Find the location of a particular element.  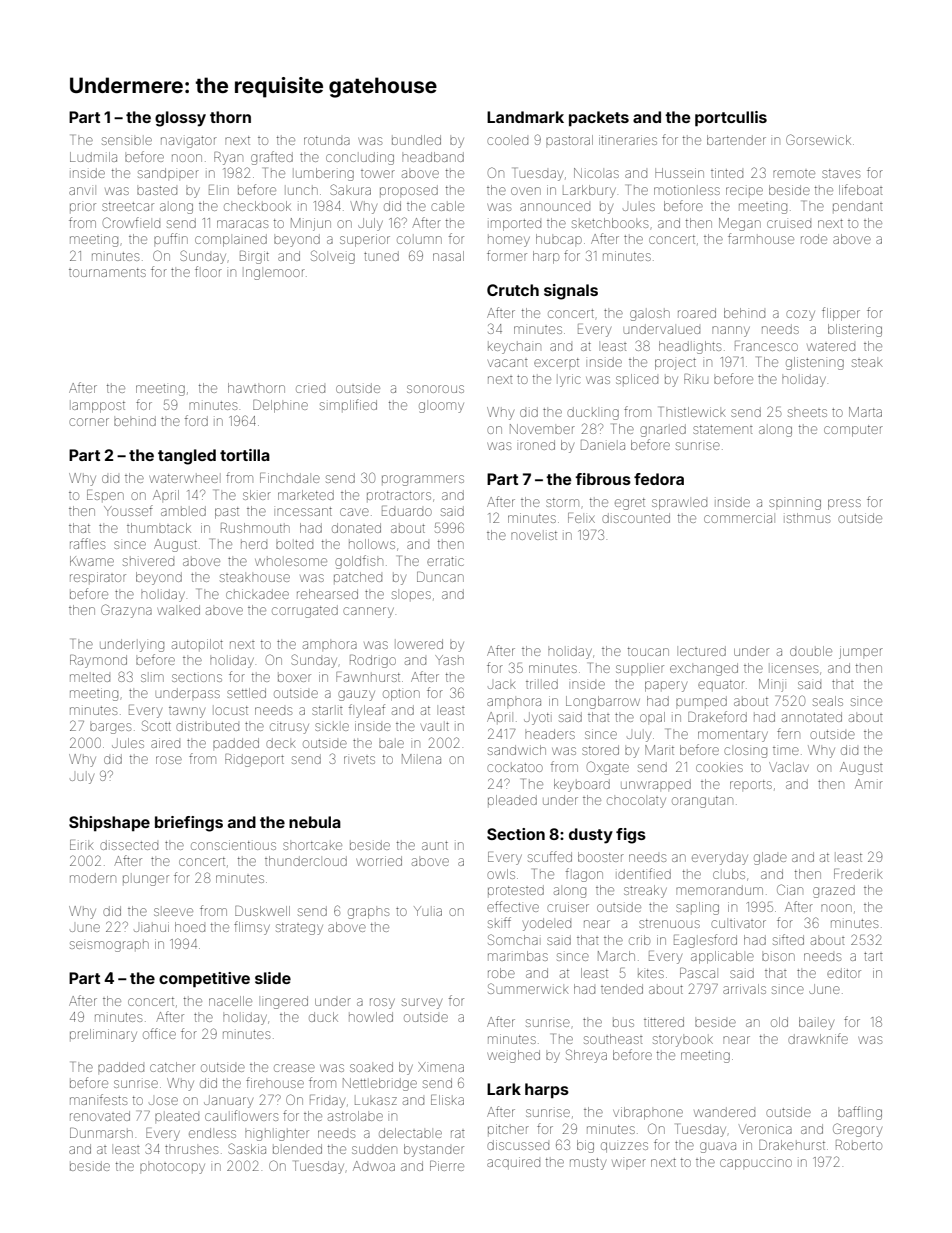

plunger is located at coordinates (146, 880).
